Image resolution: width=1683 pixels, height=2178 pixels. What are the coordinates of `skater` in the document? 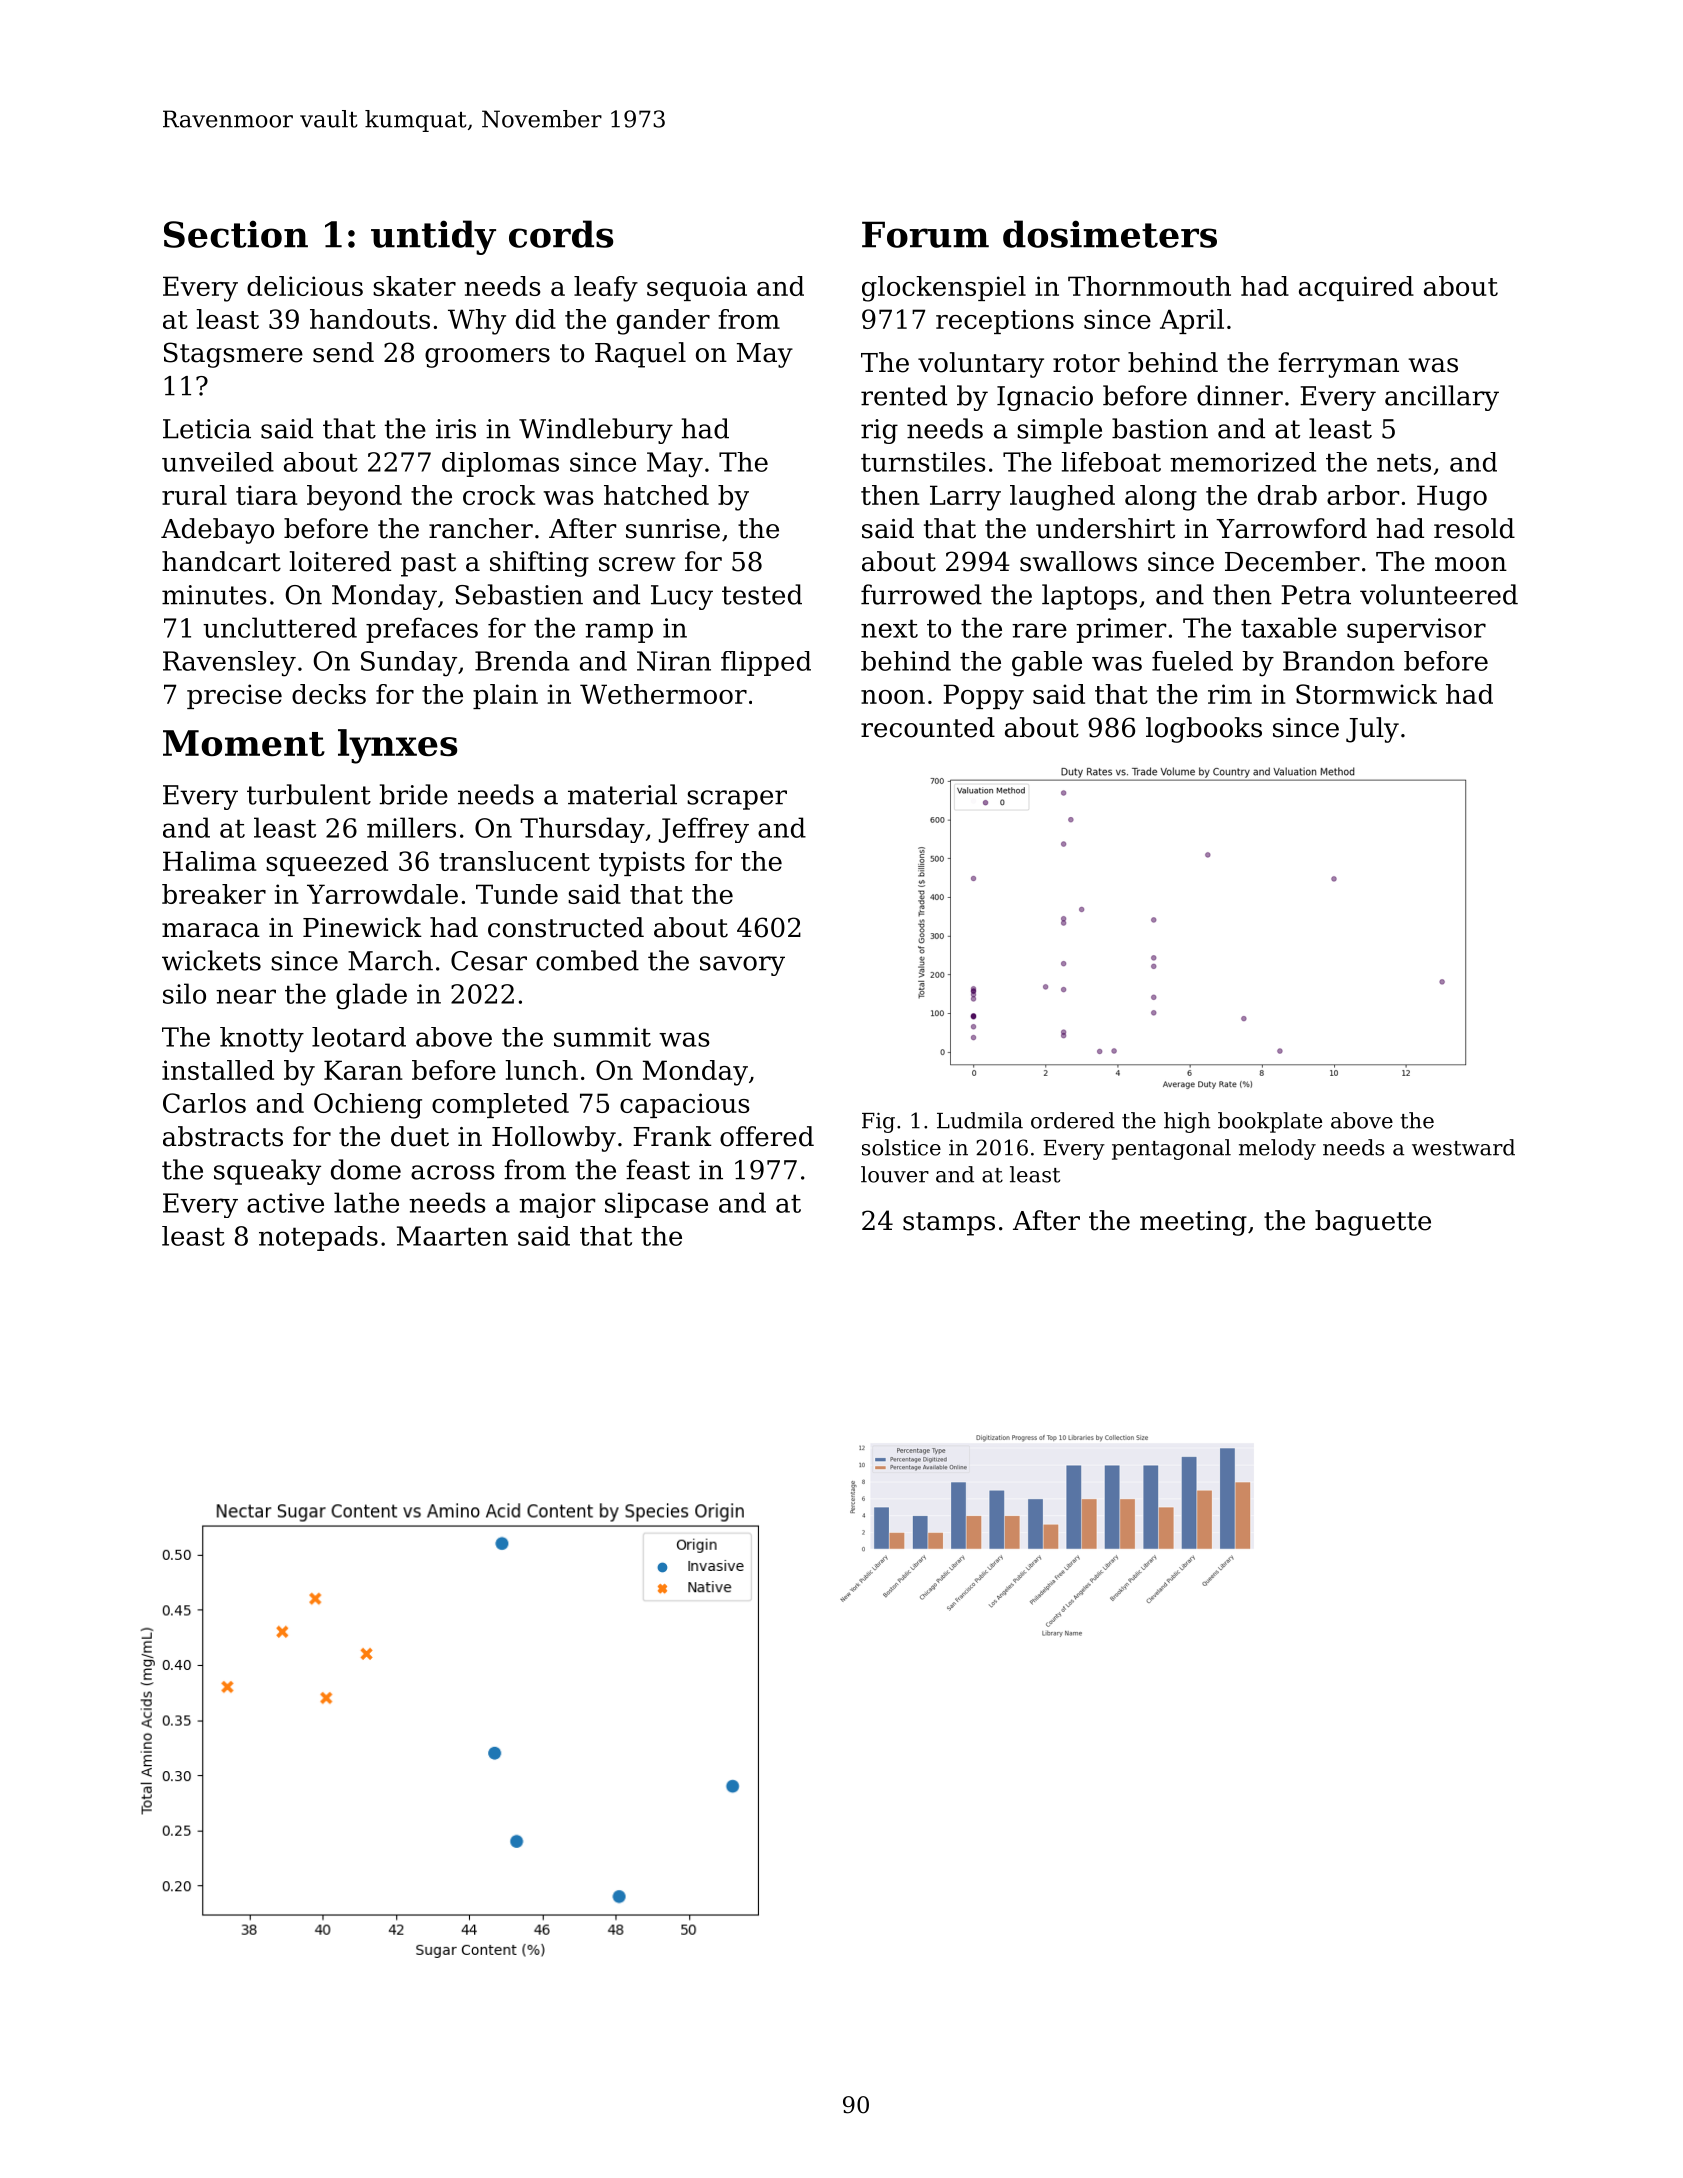 It's located at (414, 286).
